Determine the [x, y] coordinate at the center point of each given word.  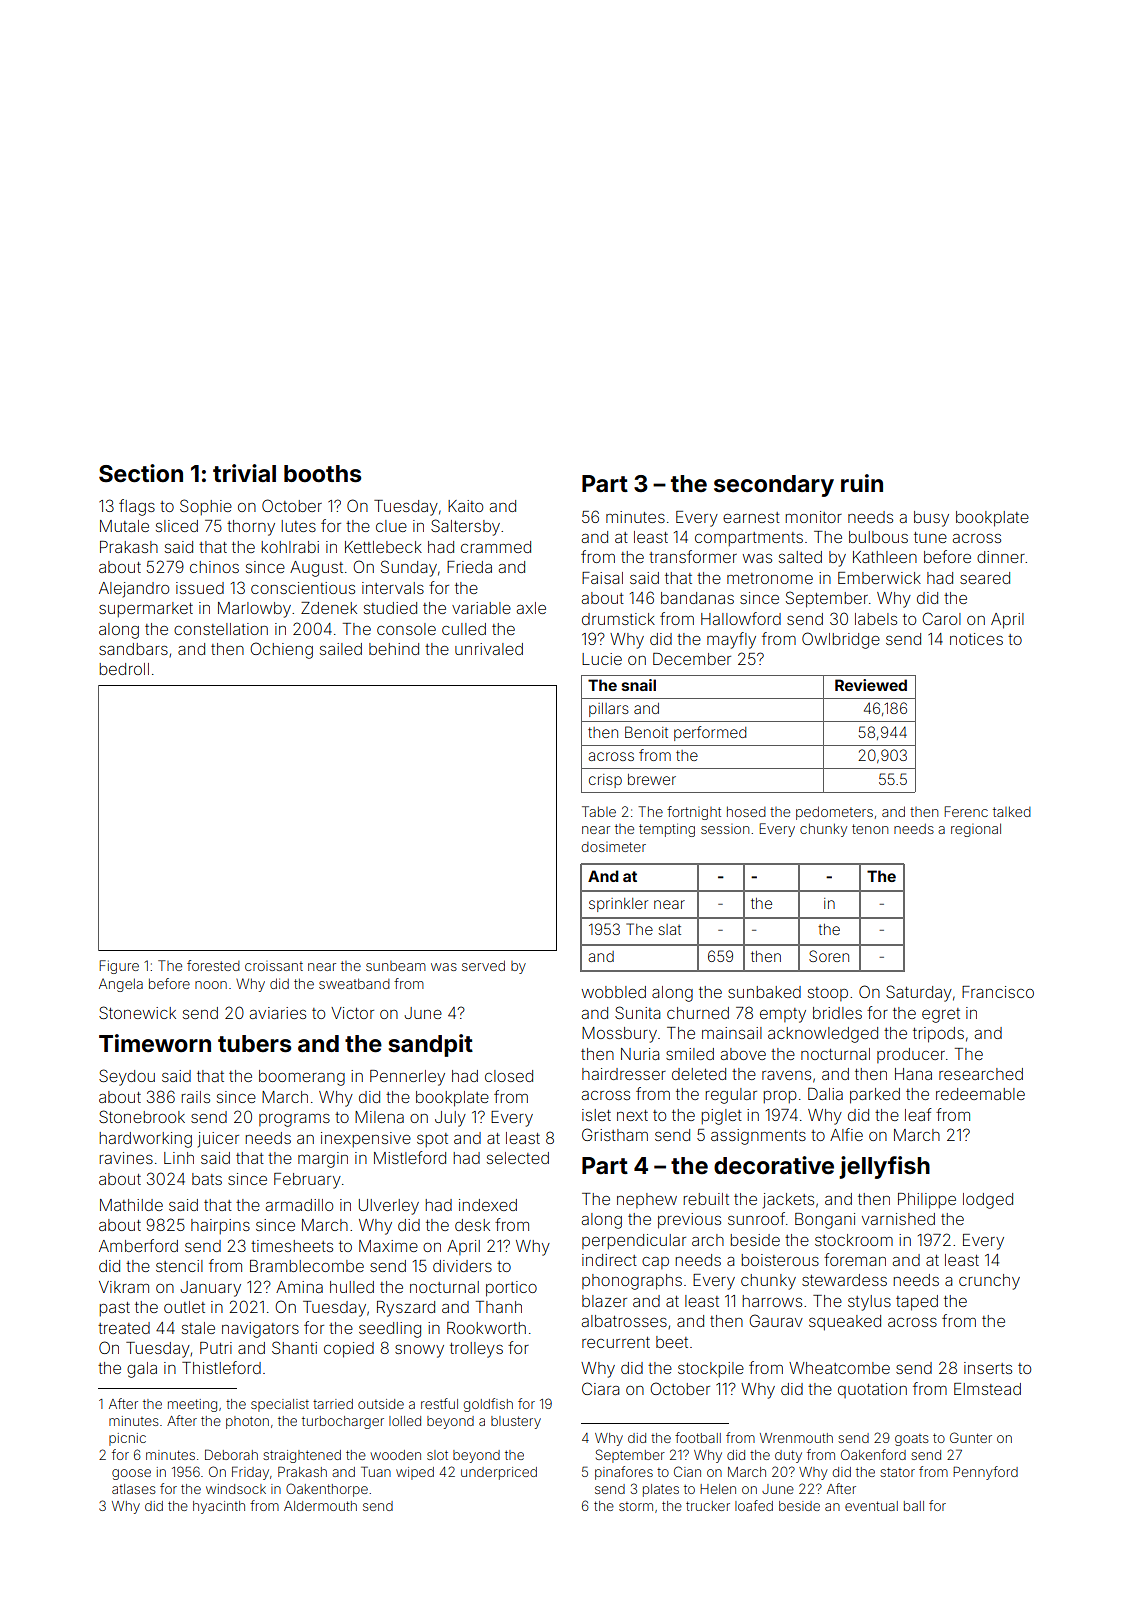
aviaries [278, 1013]
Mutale [124, 526]
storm [636, 1506]
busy [931, 519]
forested [213, 965]
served [483, 965]
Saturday [919, 993]
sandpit [431, 1045]
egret [941, 1015]
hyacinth [219, 1507]
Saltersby [465, 527]
